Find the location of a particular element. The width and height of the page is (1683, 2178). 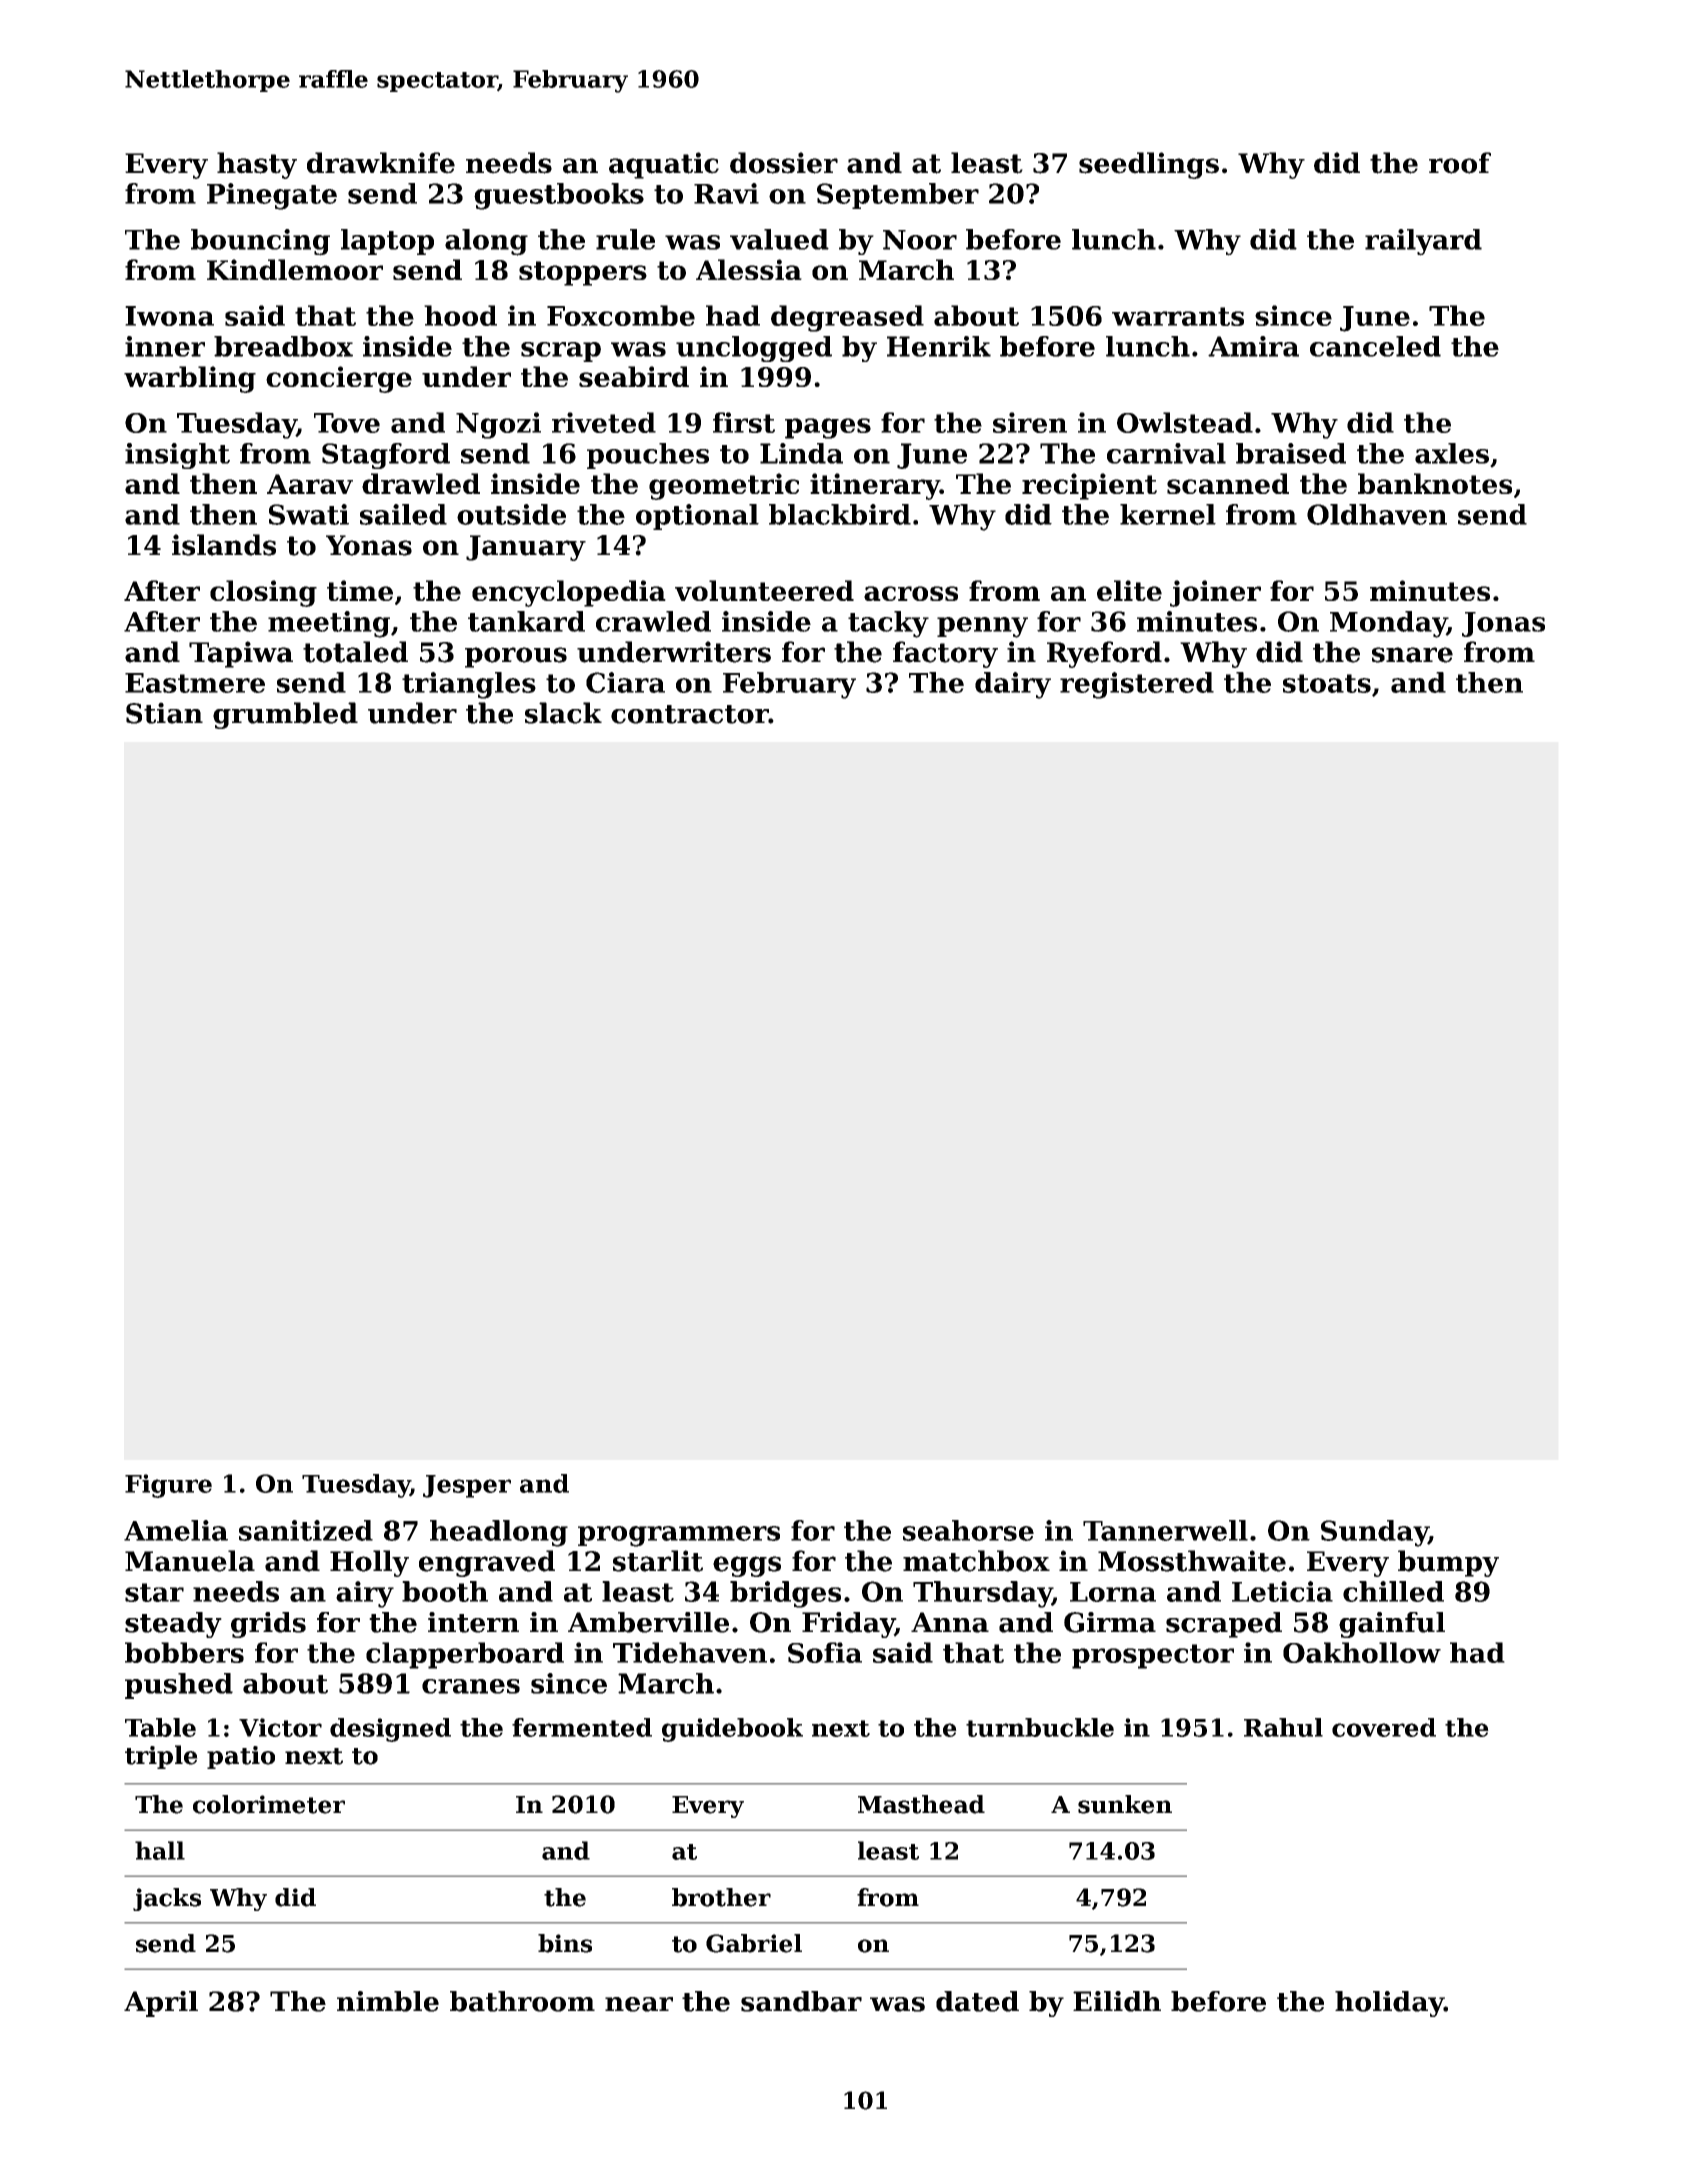

itinerary is located at coordinates (875, 486).
